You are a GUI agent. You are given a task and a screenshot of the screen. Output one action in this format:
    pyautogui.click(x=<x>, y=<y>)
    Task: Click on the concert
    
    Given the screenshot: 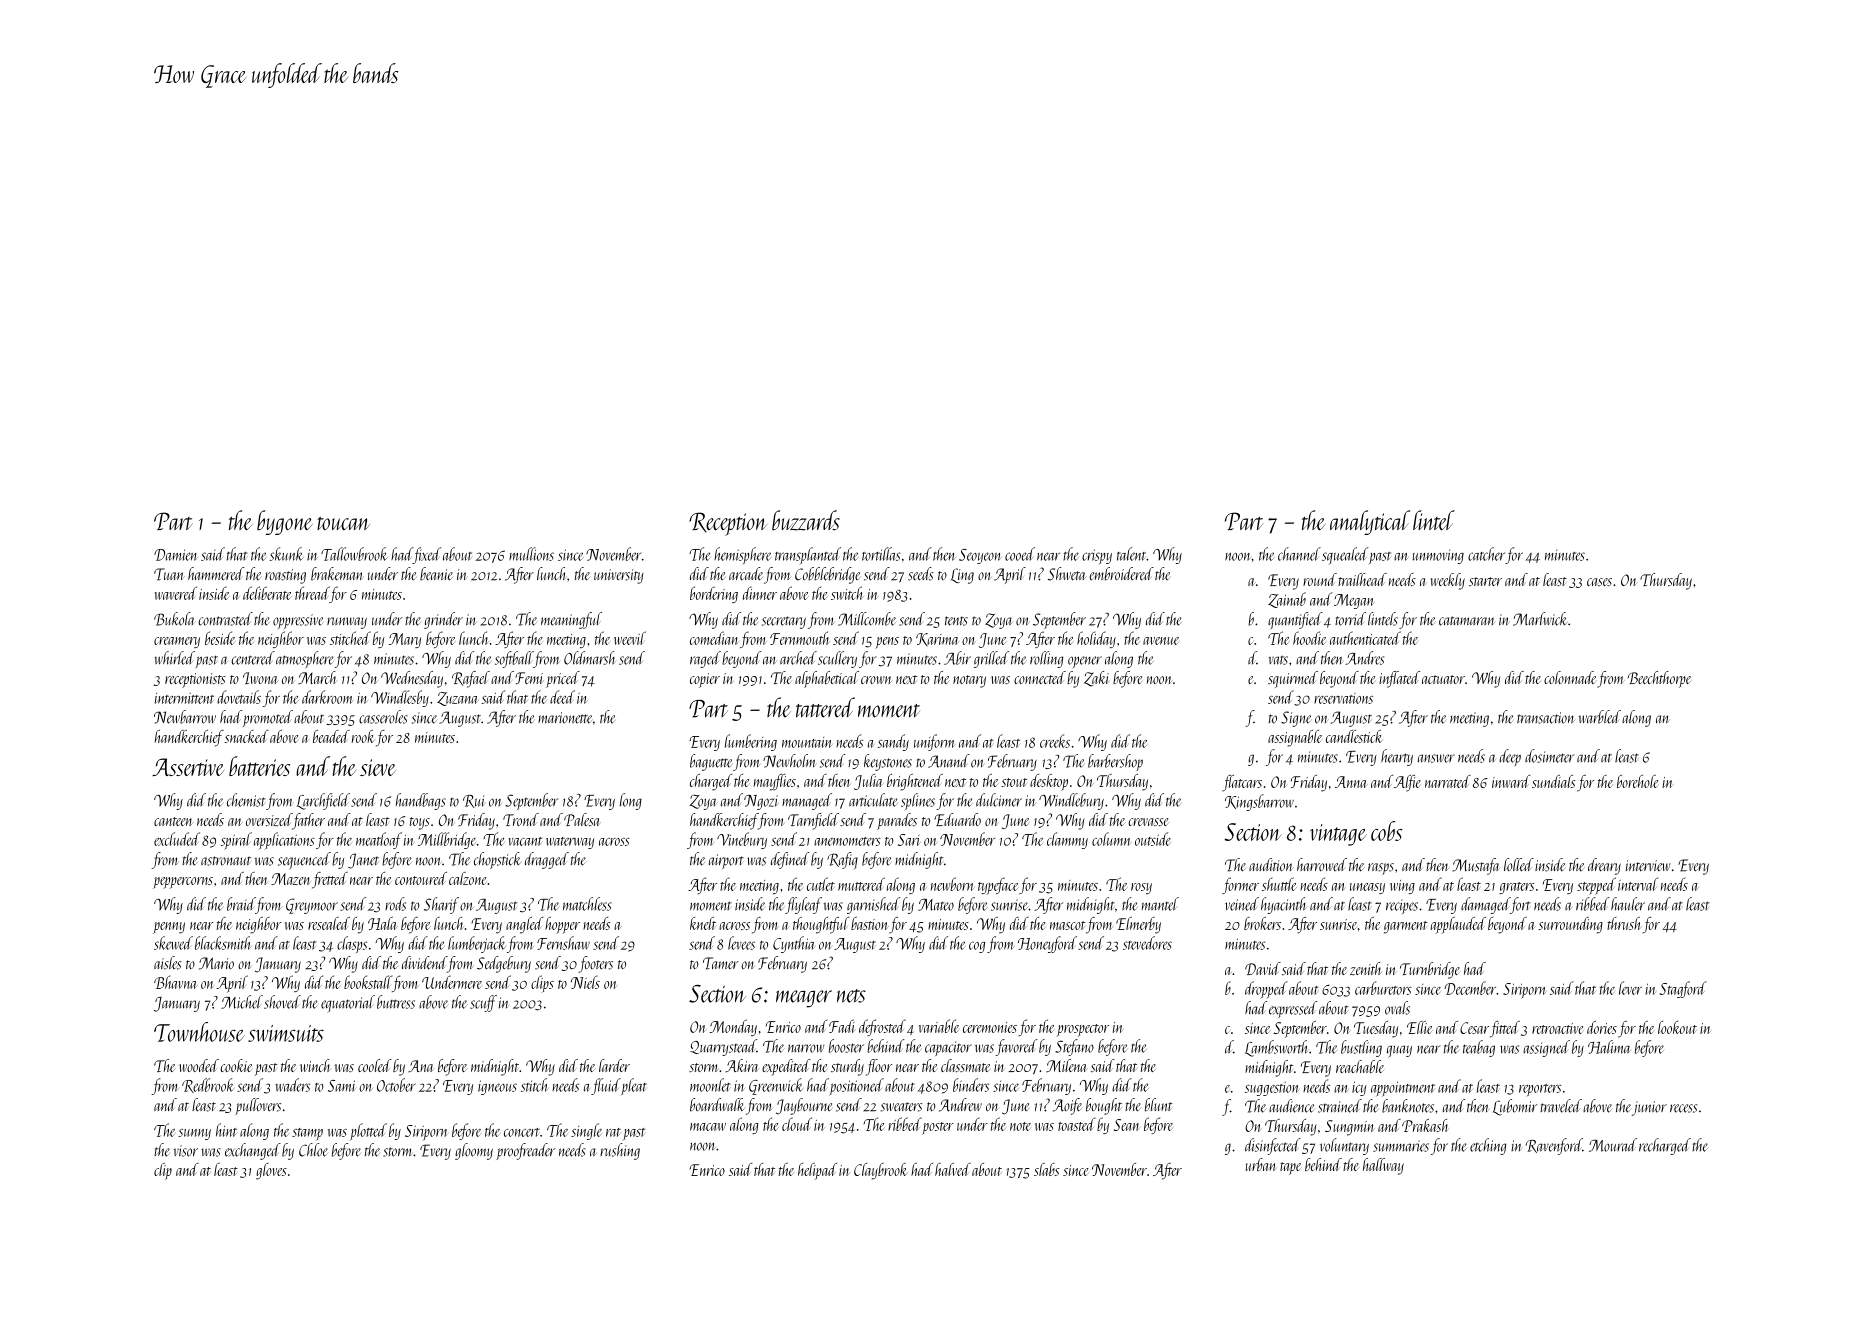 What is the action you would take?
    pyautogui.click(x=522, y=1132)
